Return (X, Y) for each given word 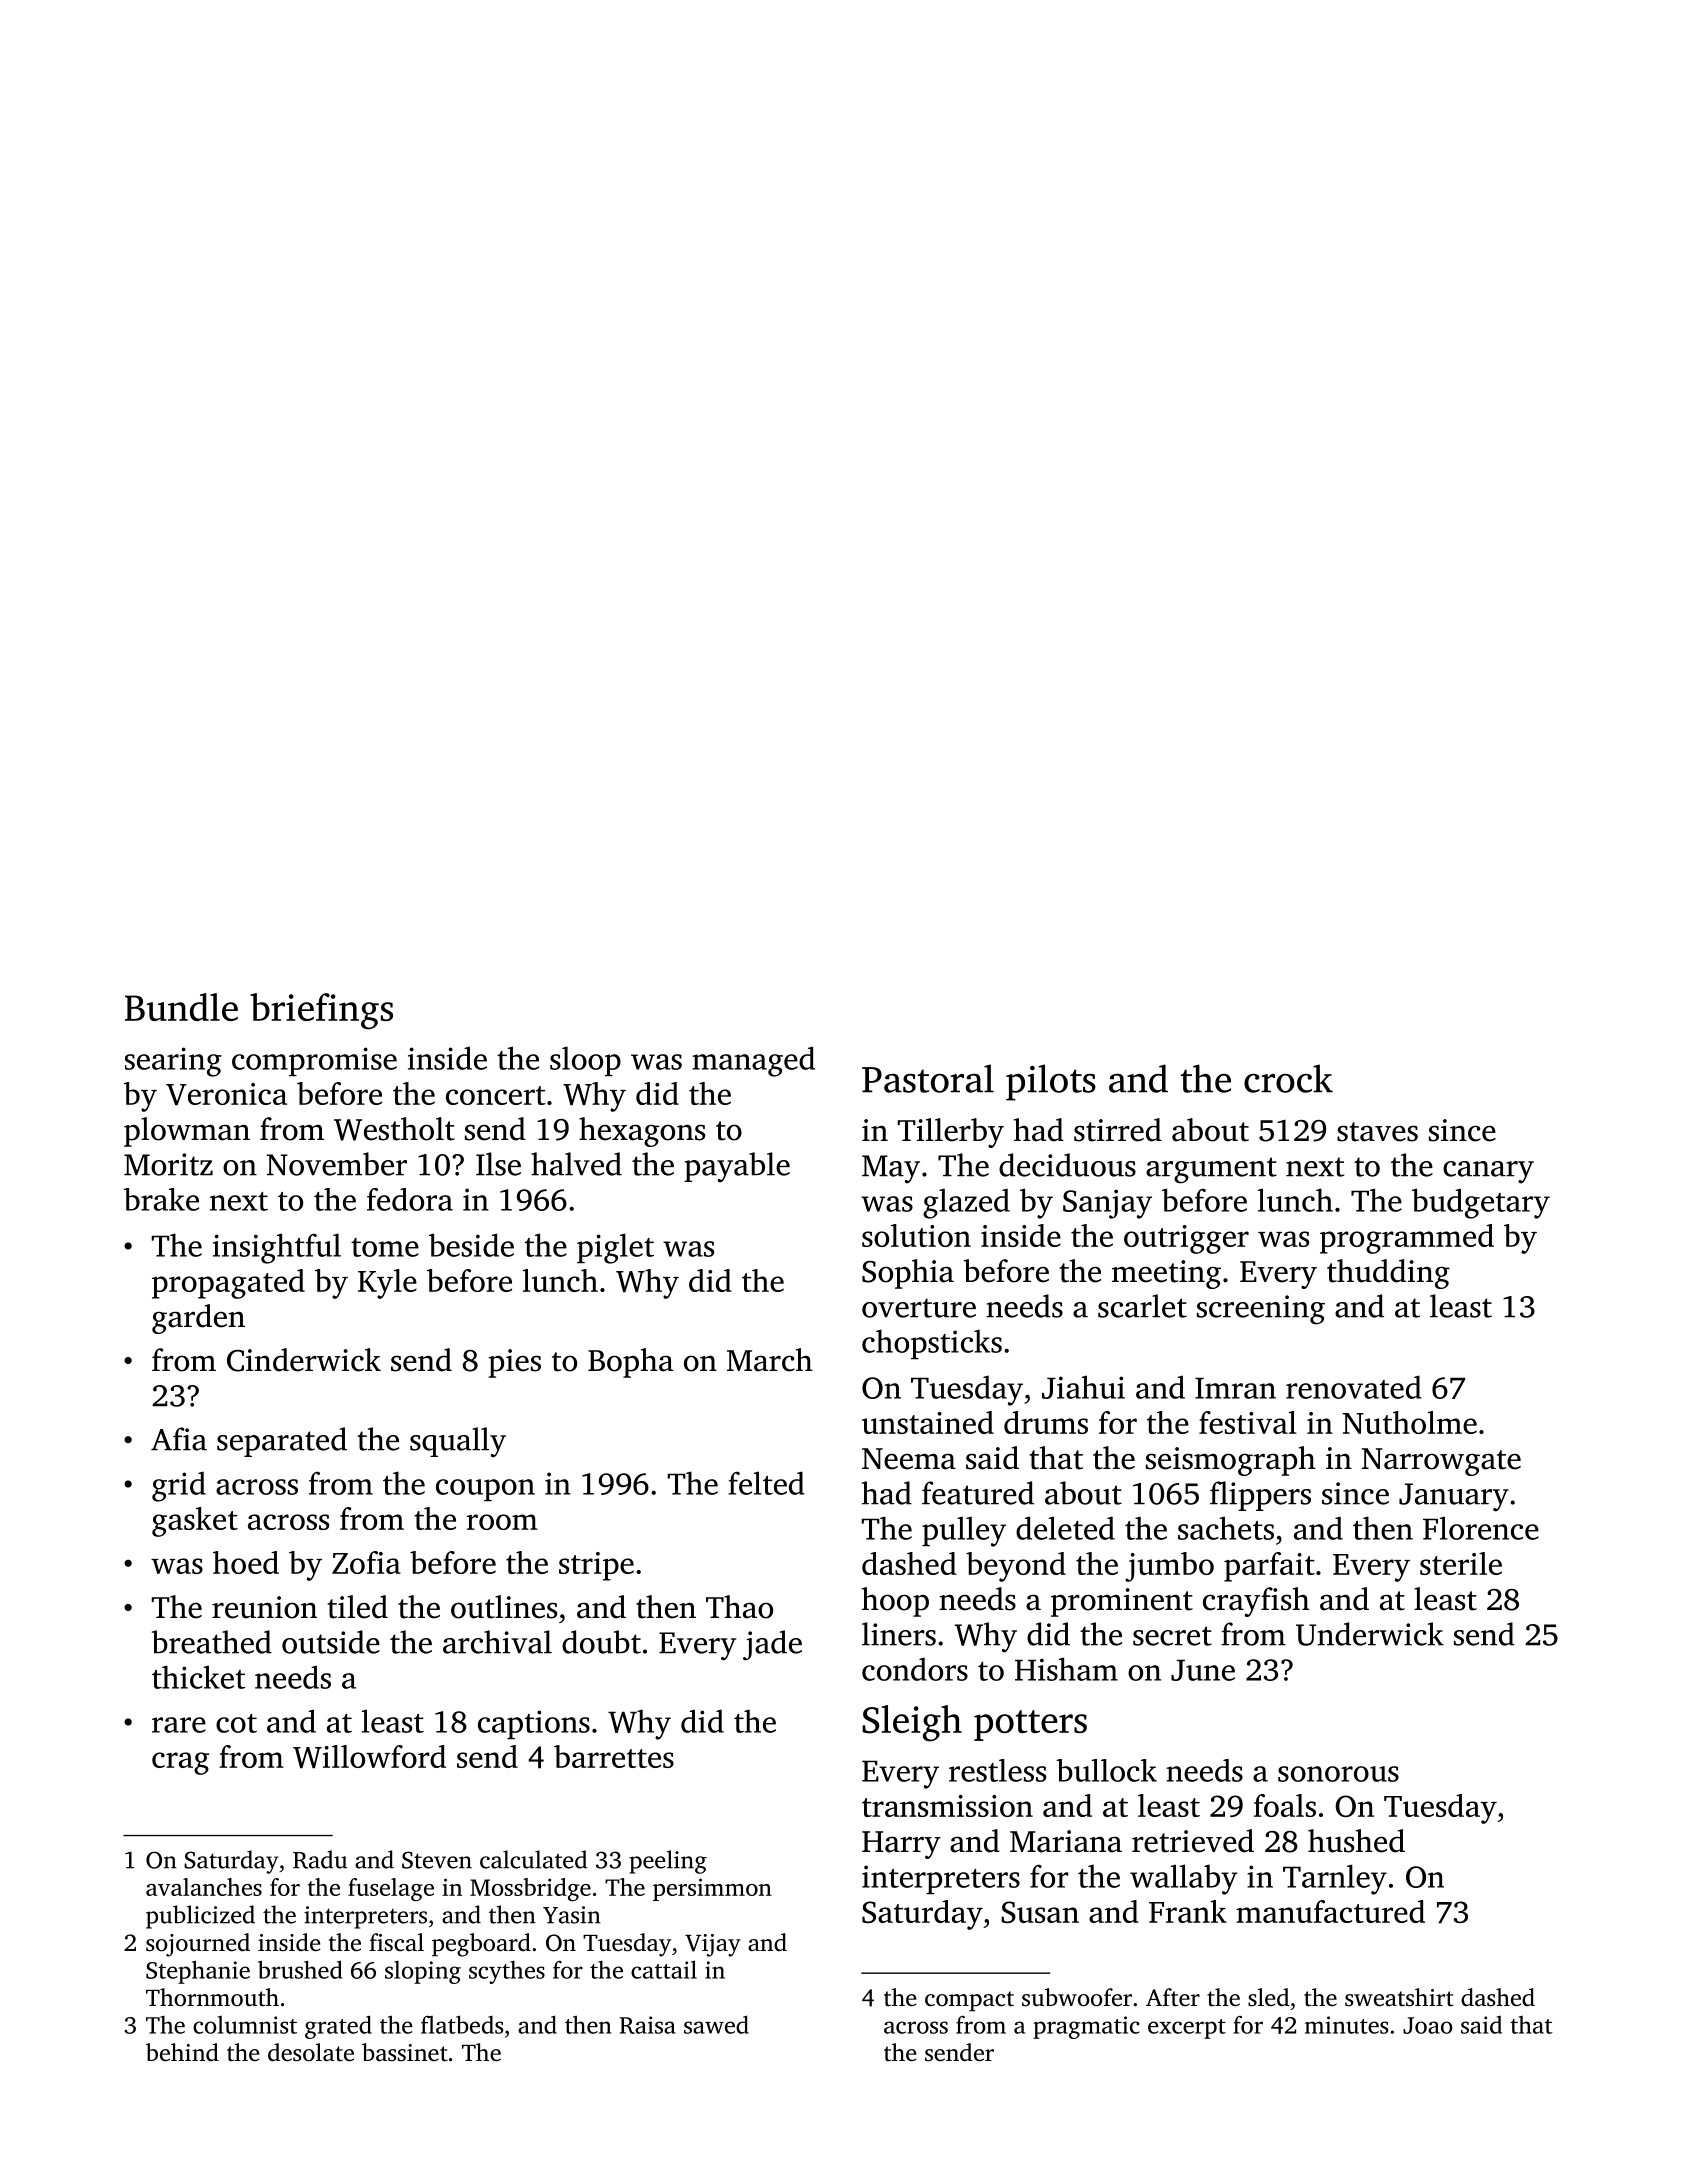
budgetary (1481, 1203)
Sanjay (1107, 1204)
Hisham (1066, 1669)
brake (161, 1199)
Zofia (366, 1562)
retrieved (1193, 1841)
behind (182, 2052)
